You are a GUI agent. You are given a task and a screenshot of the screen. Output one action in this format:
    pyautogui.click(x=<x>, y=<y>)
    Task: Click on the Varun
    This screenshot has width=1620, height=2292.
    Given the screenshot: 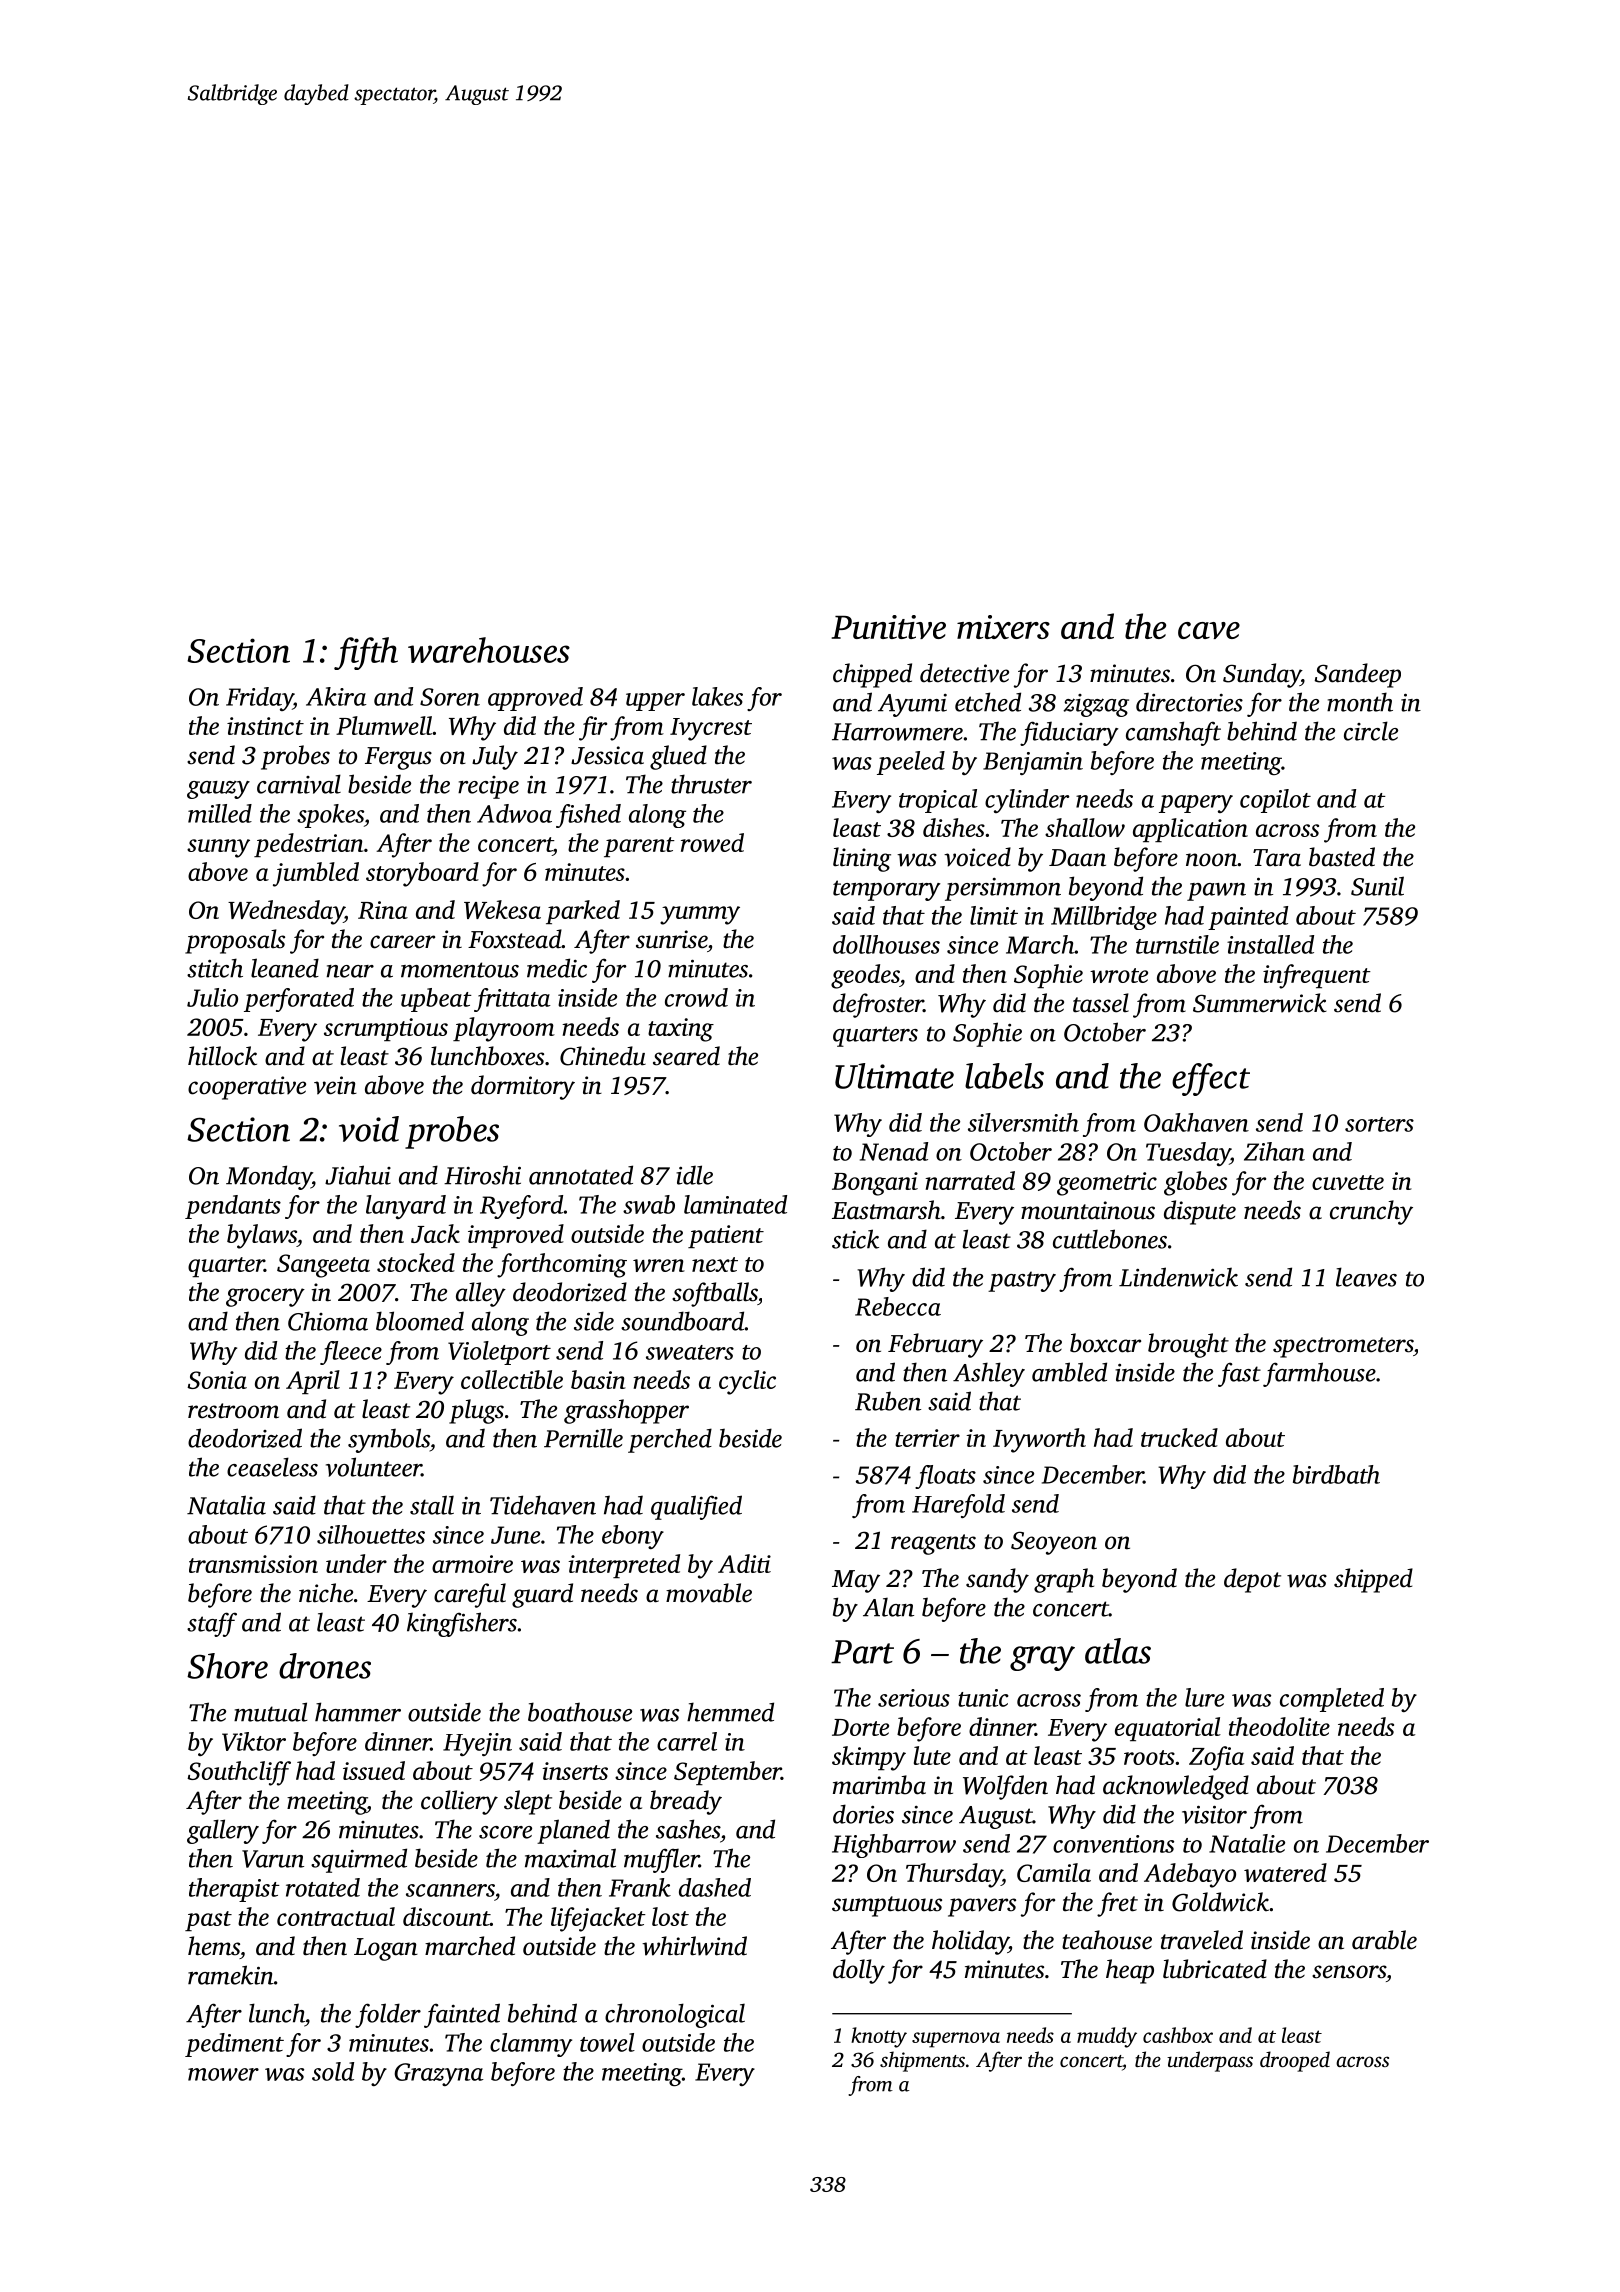 What is the action you would take?
    pyautogui.click(x=273, y=1859)
